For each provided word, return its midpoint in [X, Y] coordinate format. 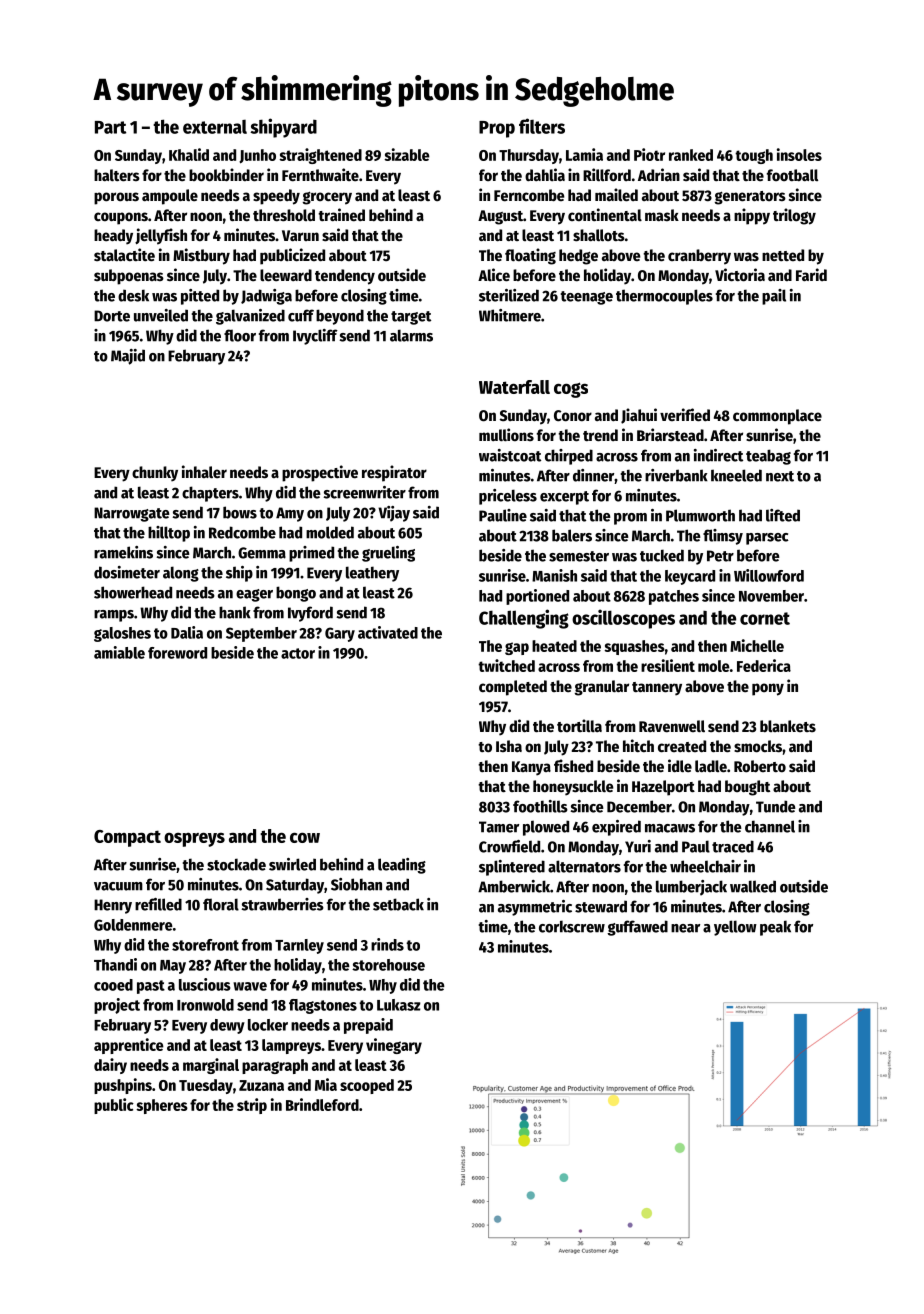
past [151, 987]
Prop [497, 129]
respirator [394, 473]
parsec [767, 539]
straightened [320, 156]
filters [542, 126]
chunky [155, 474]
